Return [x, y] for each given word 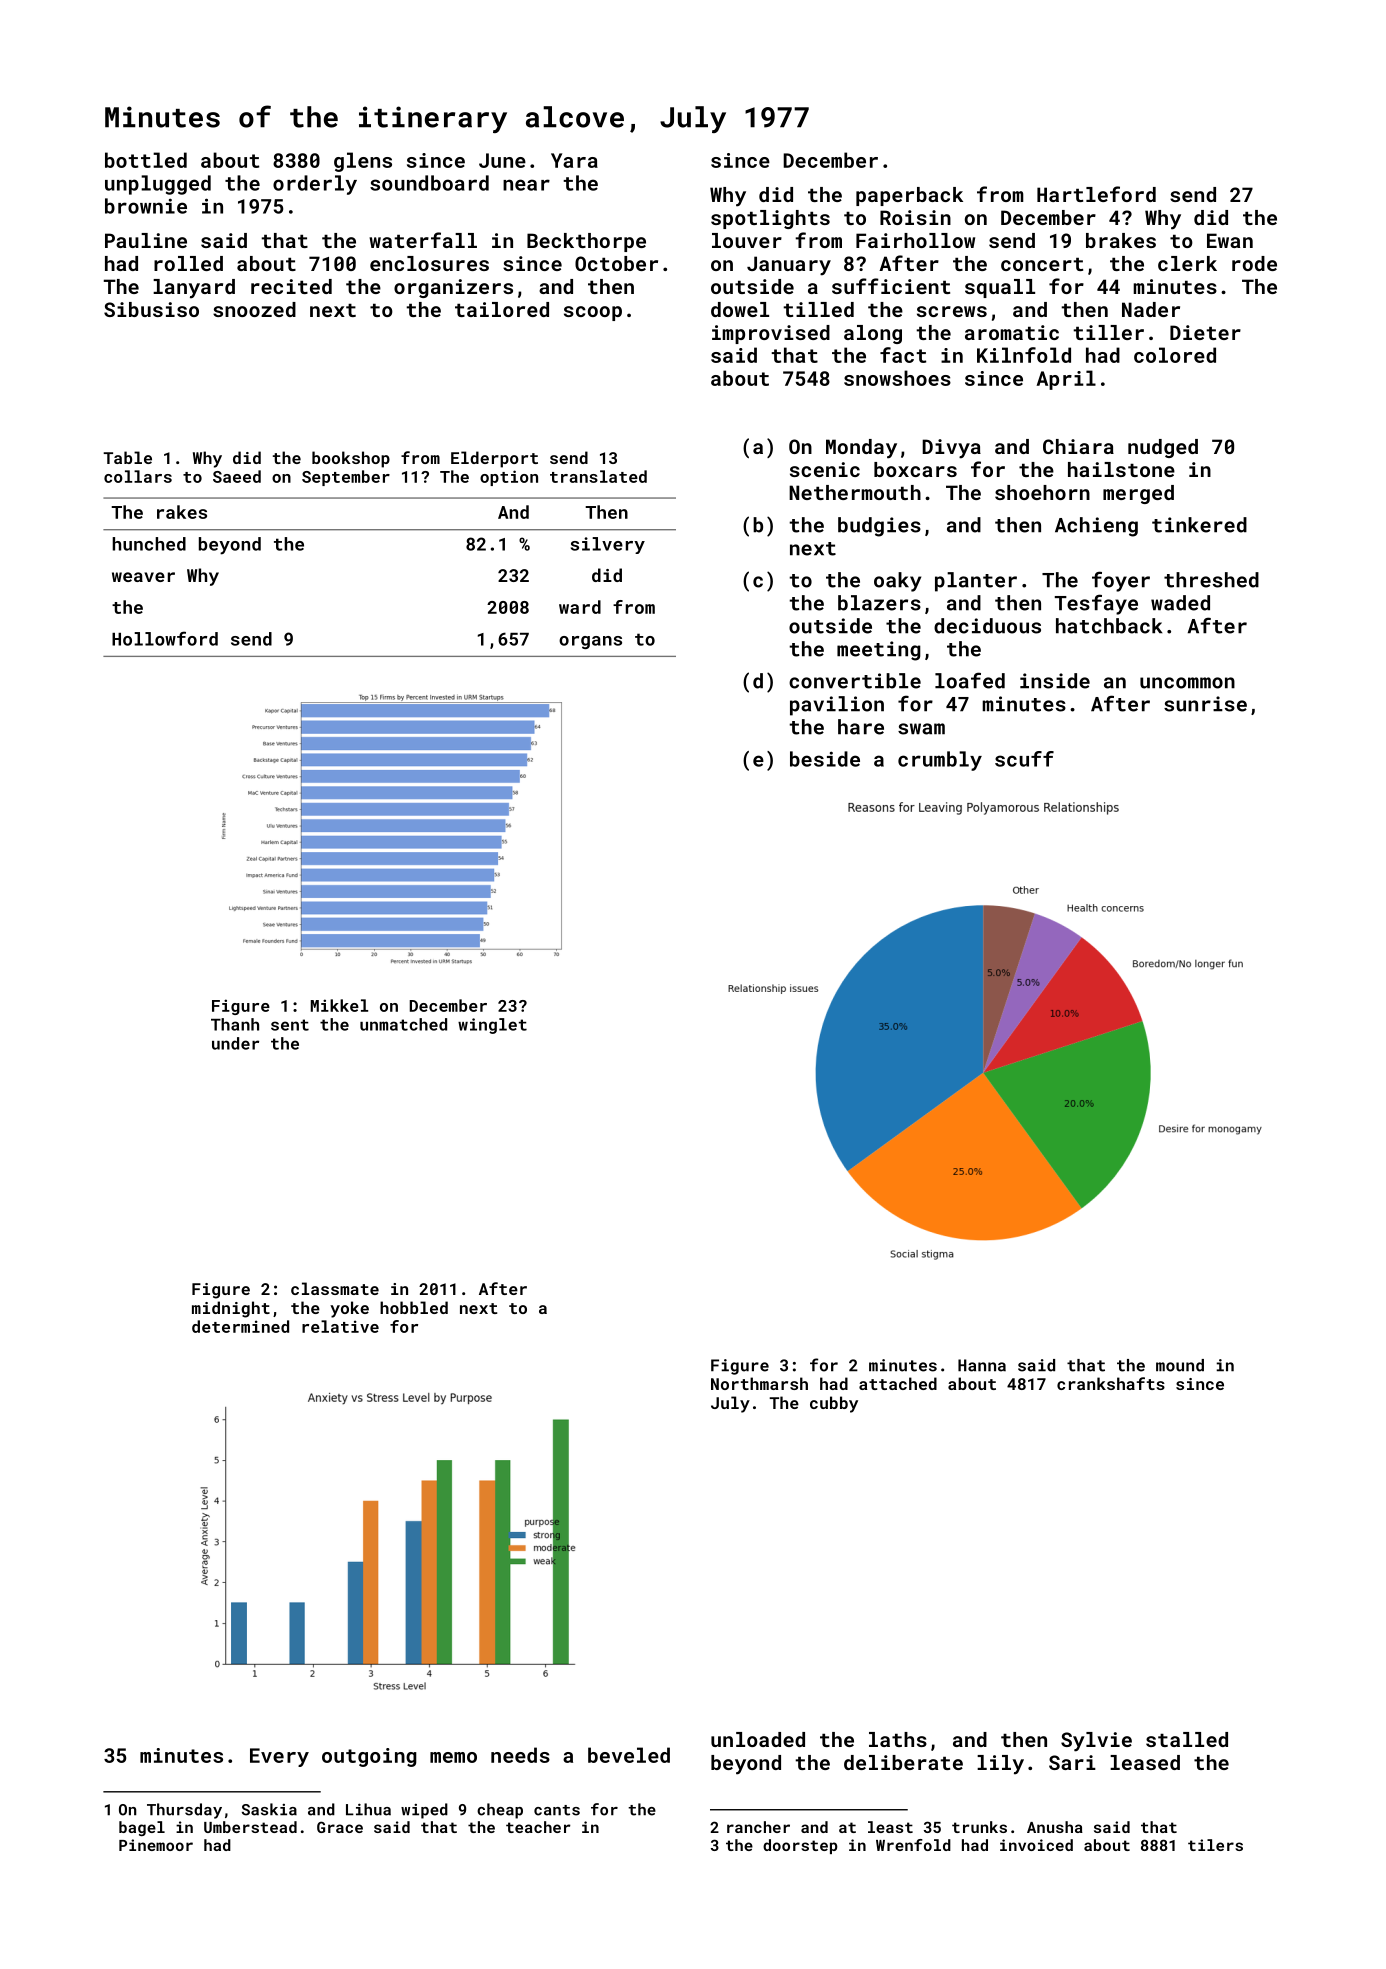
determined [240, 1326]
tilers [1215, 1845]
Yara [574, 160]
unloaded [758, 1739]
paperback [909, 196]
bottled [146, 160]
